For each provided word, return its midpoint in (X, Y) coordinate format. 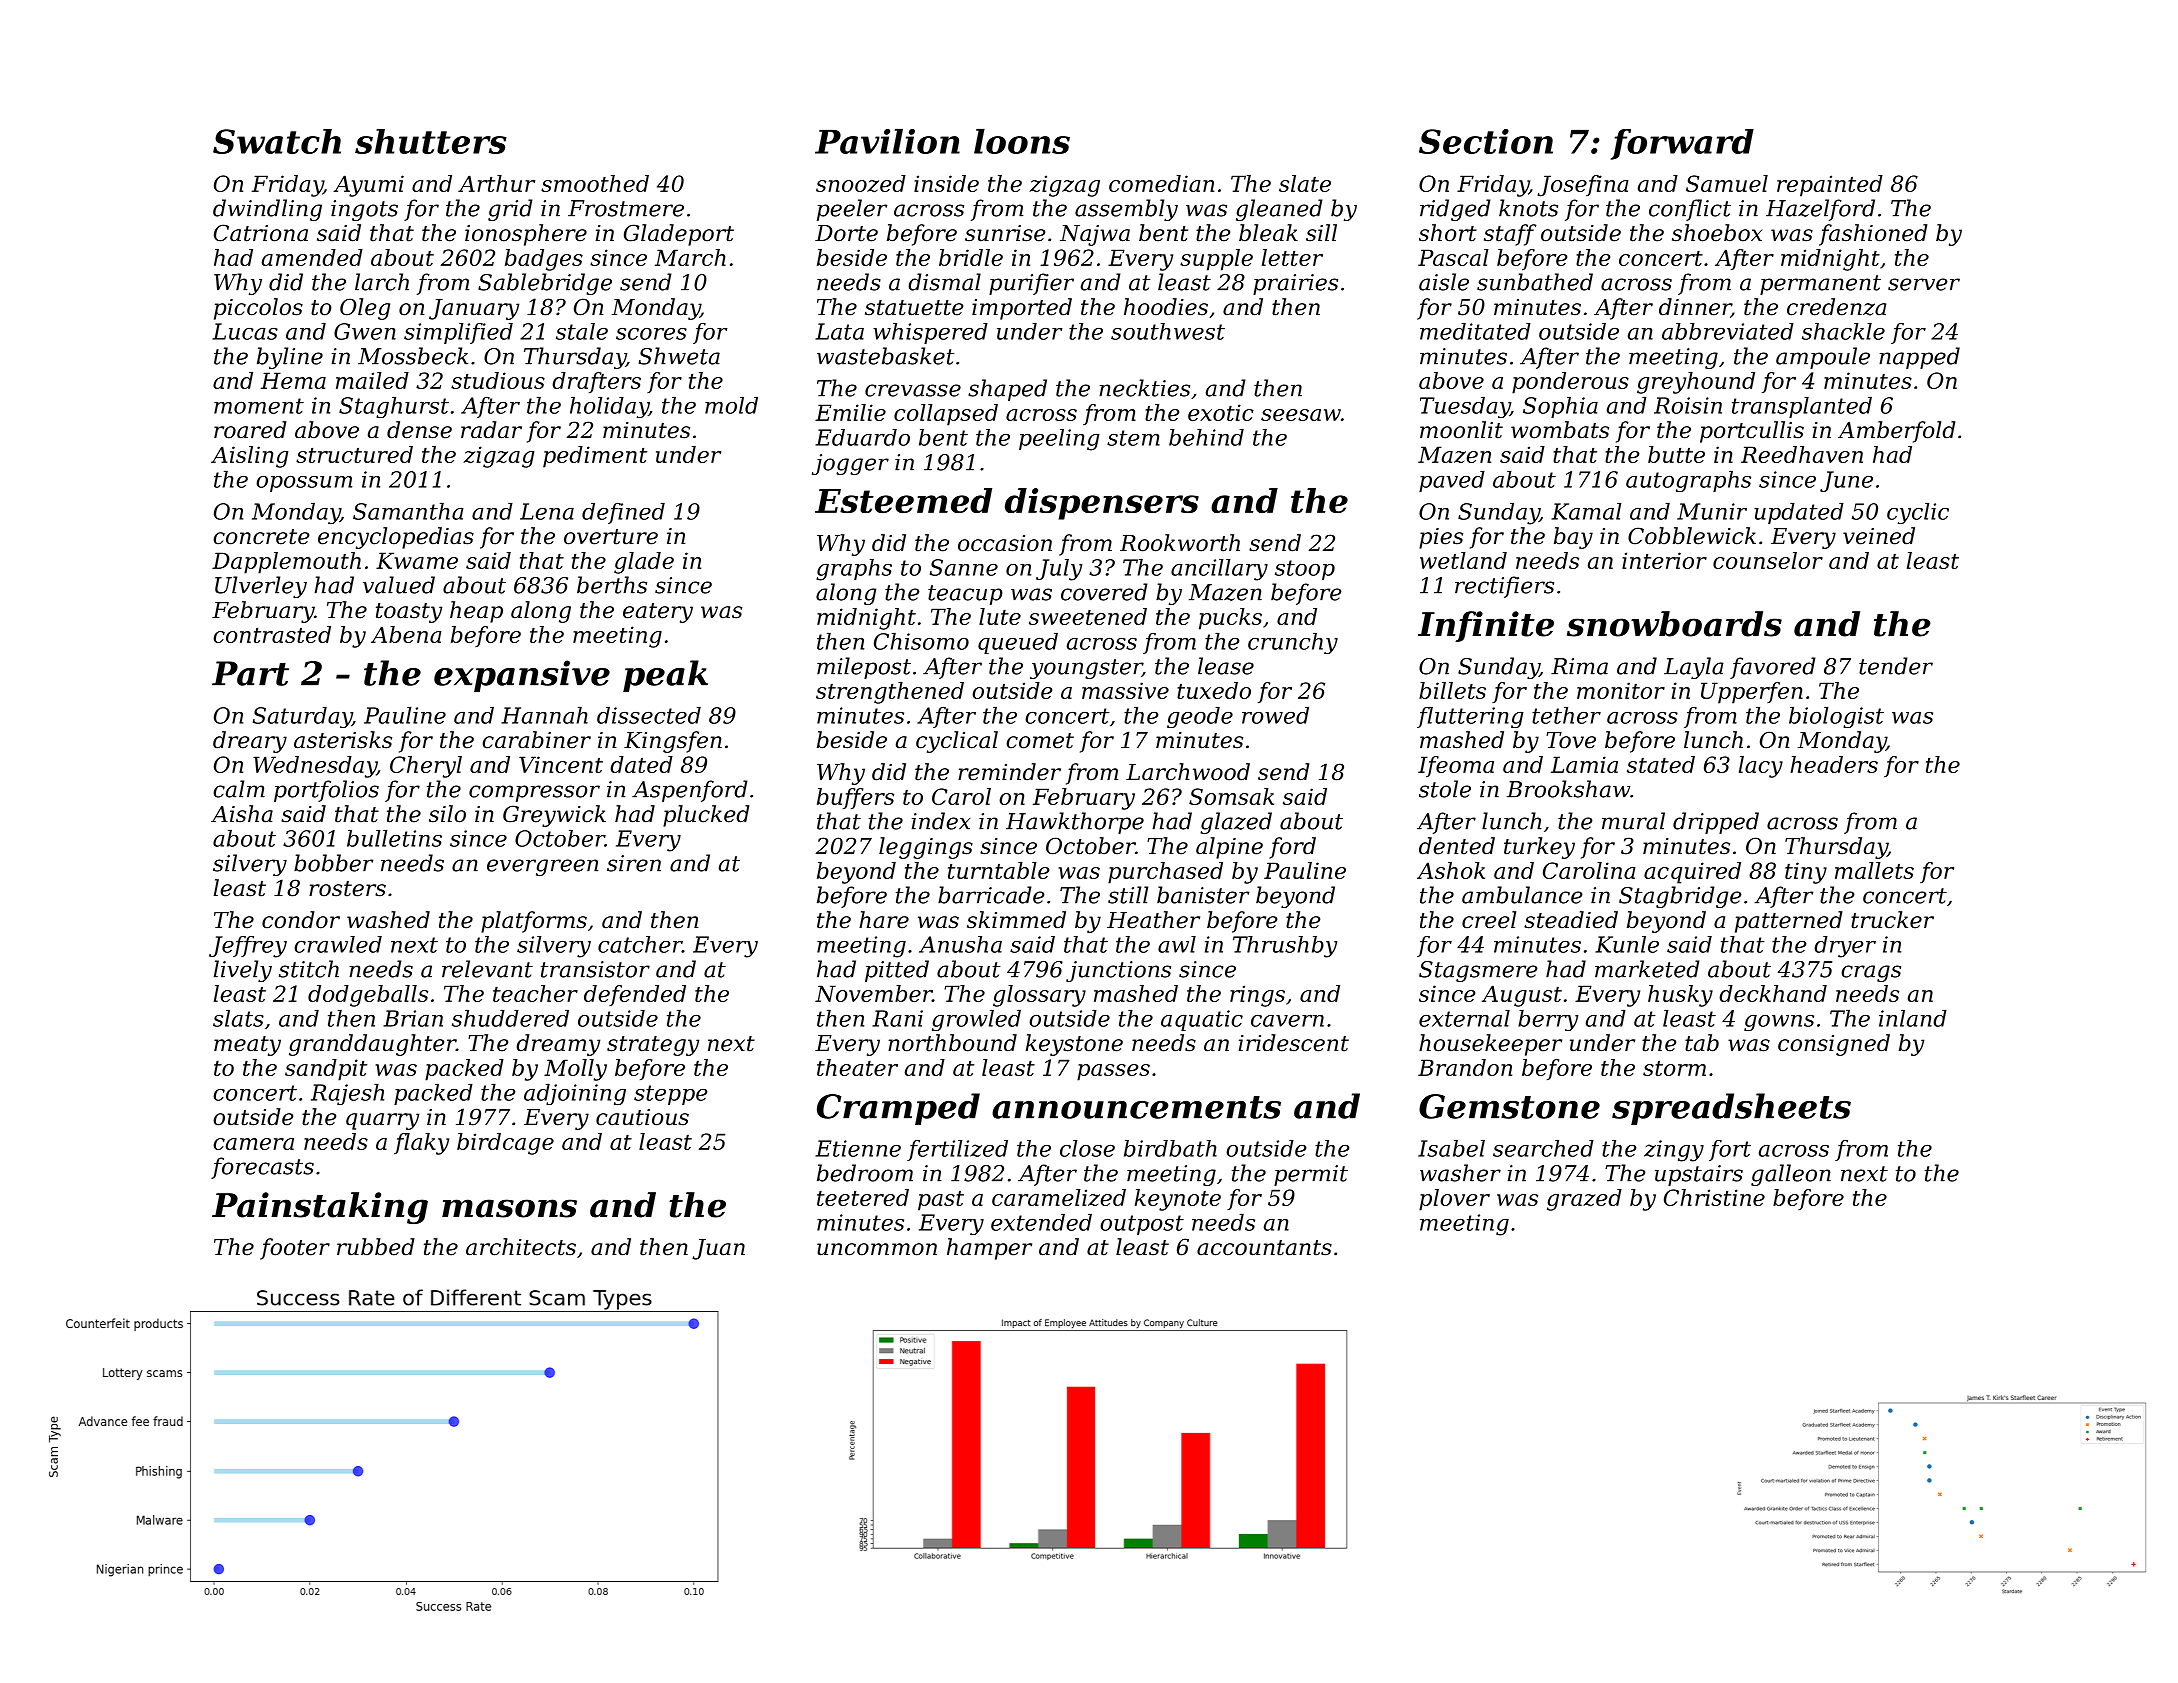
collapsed (946, 415)
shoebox (1717, 233)
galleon (1791, 1175)
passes (1113, 1072)
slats (238, 1018)
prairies (1295, 284)
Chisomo (921, 641)
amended (312, 257)
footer (295, 1249)
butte (1676, 454)
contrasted (272, 634)
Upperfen (1752, 693)
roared (250, 430)
